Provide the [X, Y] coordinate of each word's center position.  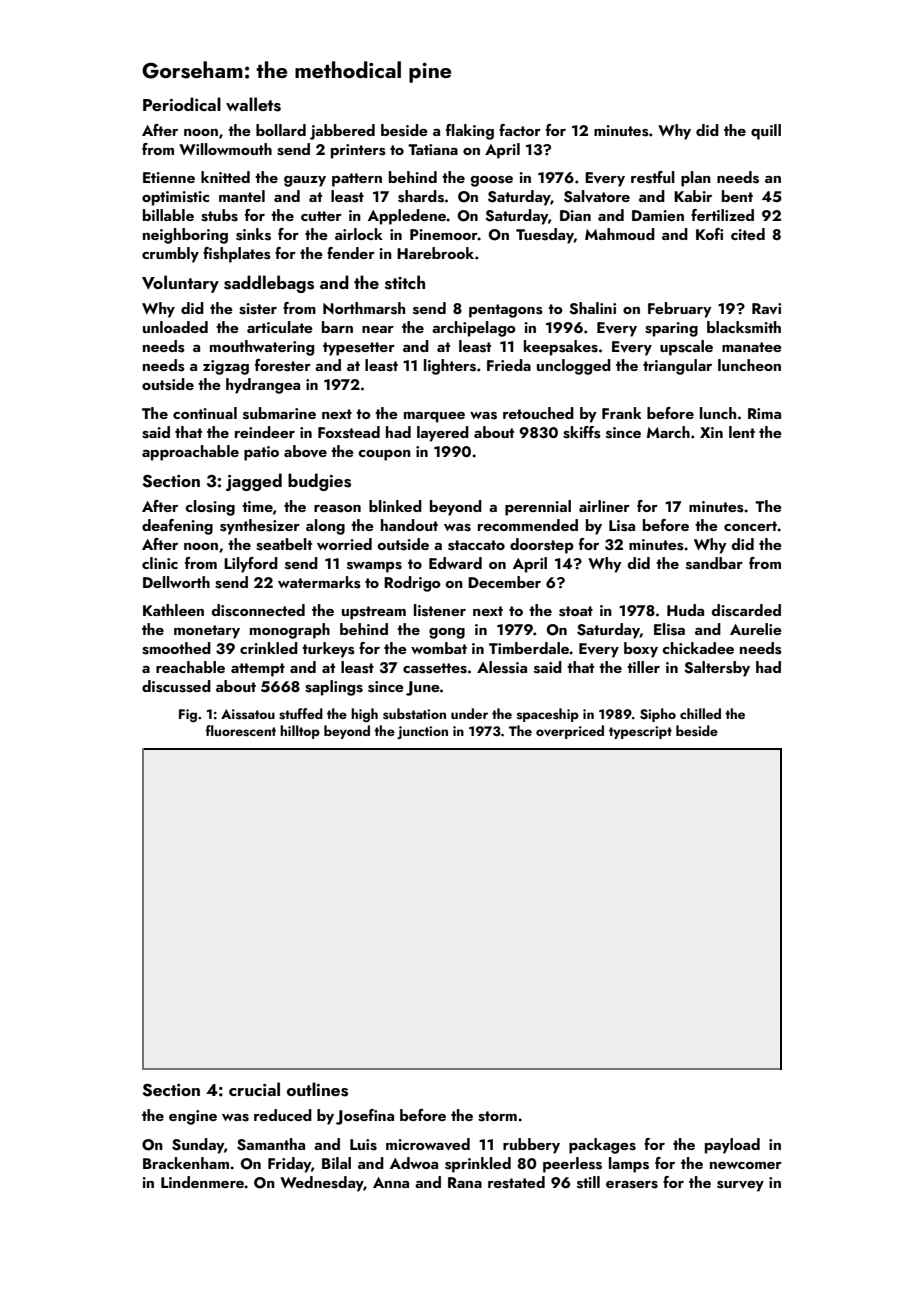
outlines [317, 1089]
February [680, 310]
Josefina [365, 1117]
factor [520, 130]
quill [766, 132]
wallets [253, 104]
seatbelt [284, 544]
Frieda [509, 365]
